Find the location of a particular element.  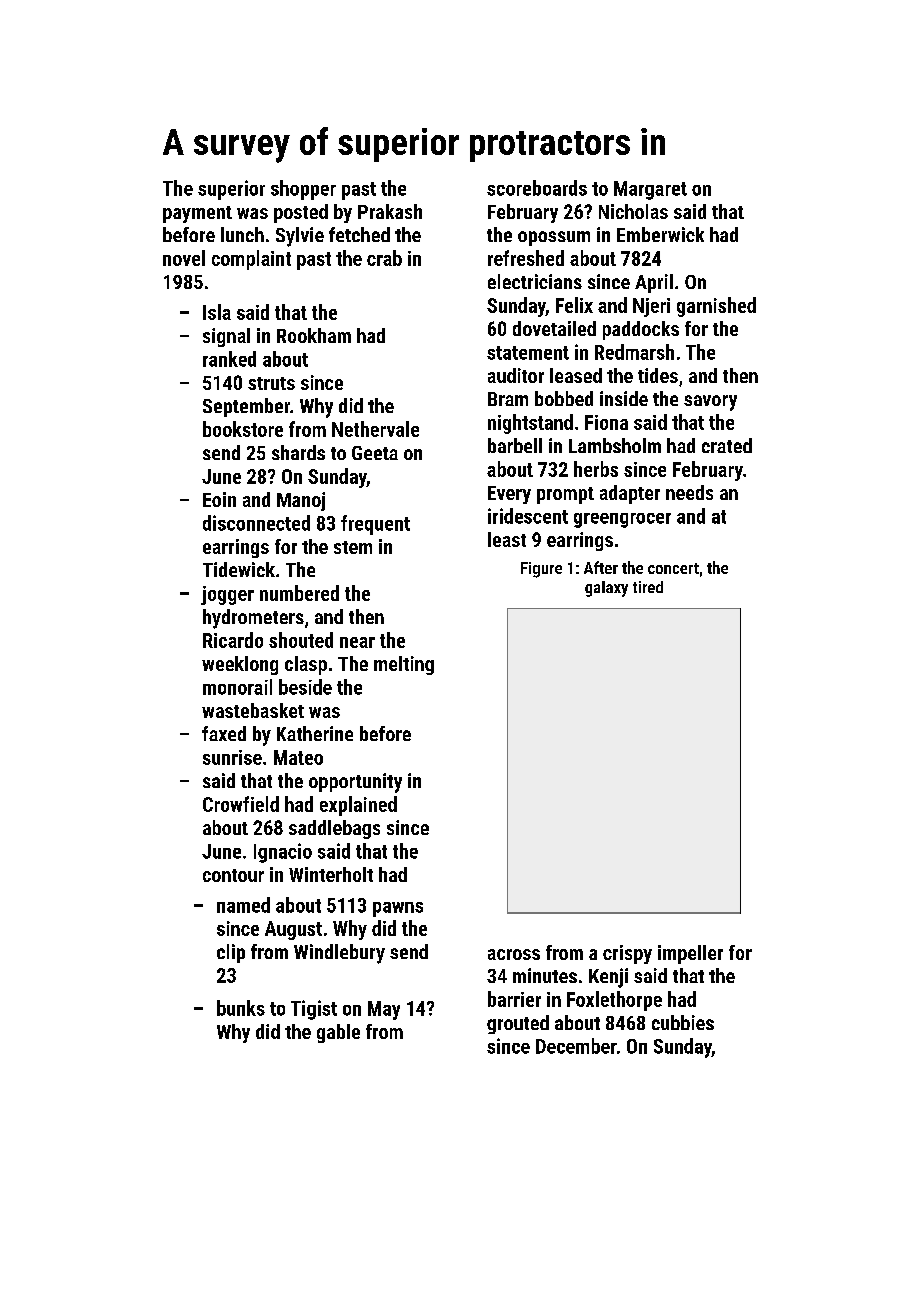

galaxy is located at coordinates (606, 589).
